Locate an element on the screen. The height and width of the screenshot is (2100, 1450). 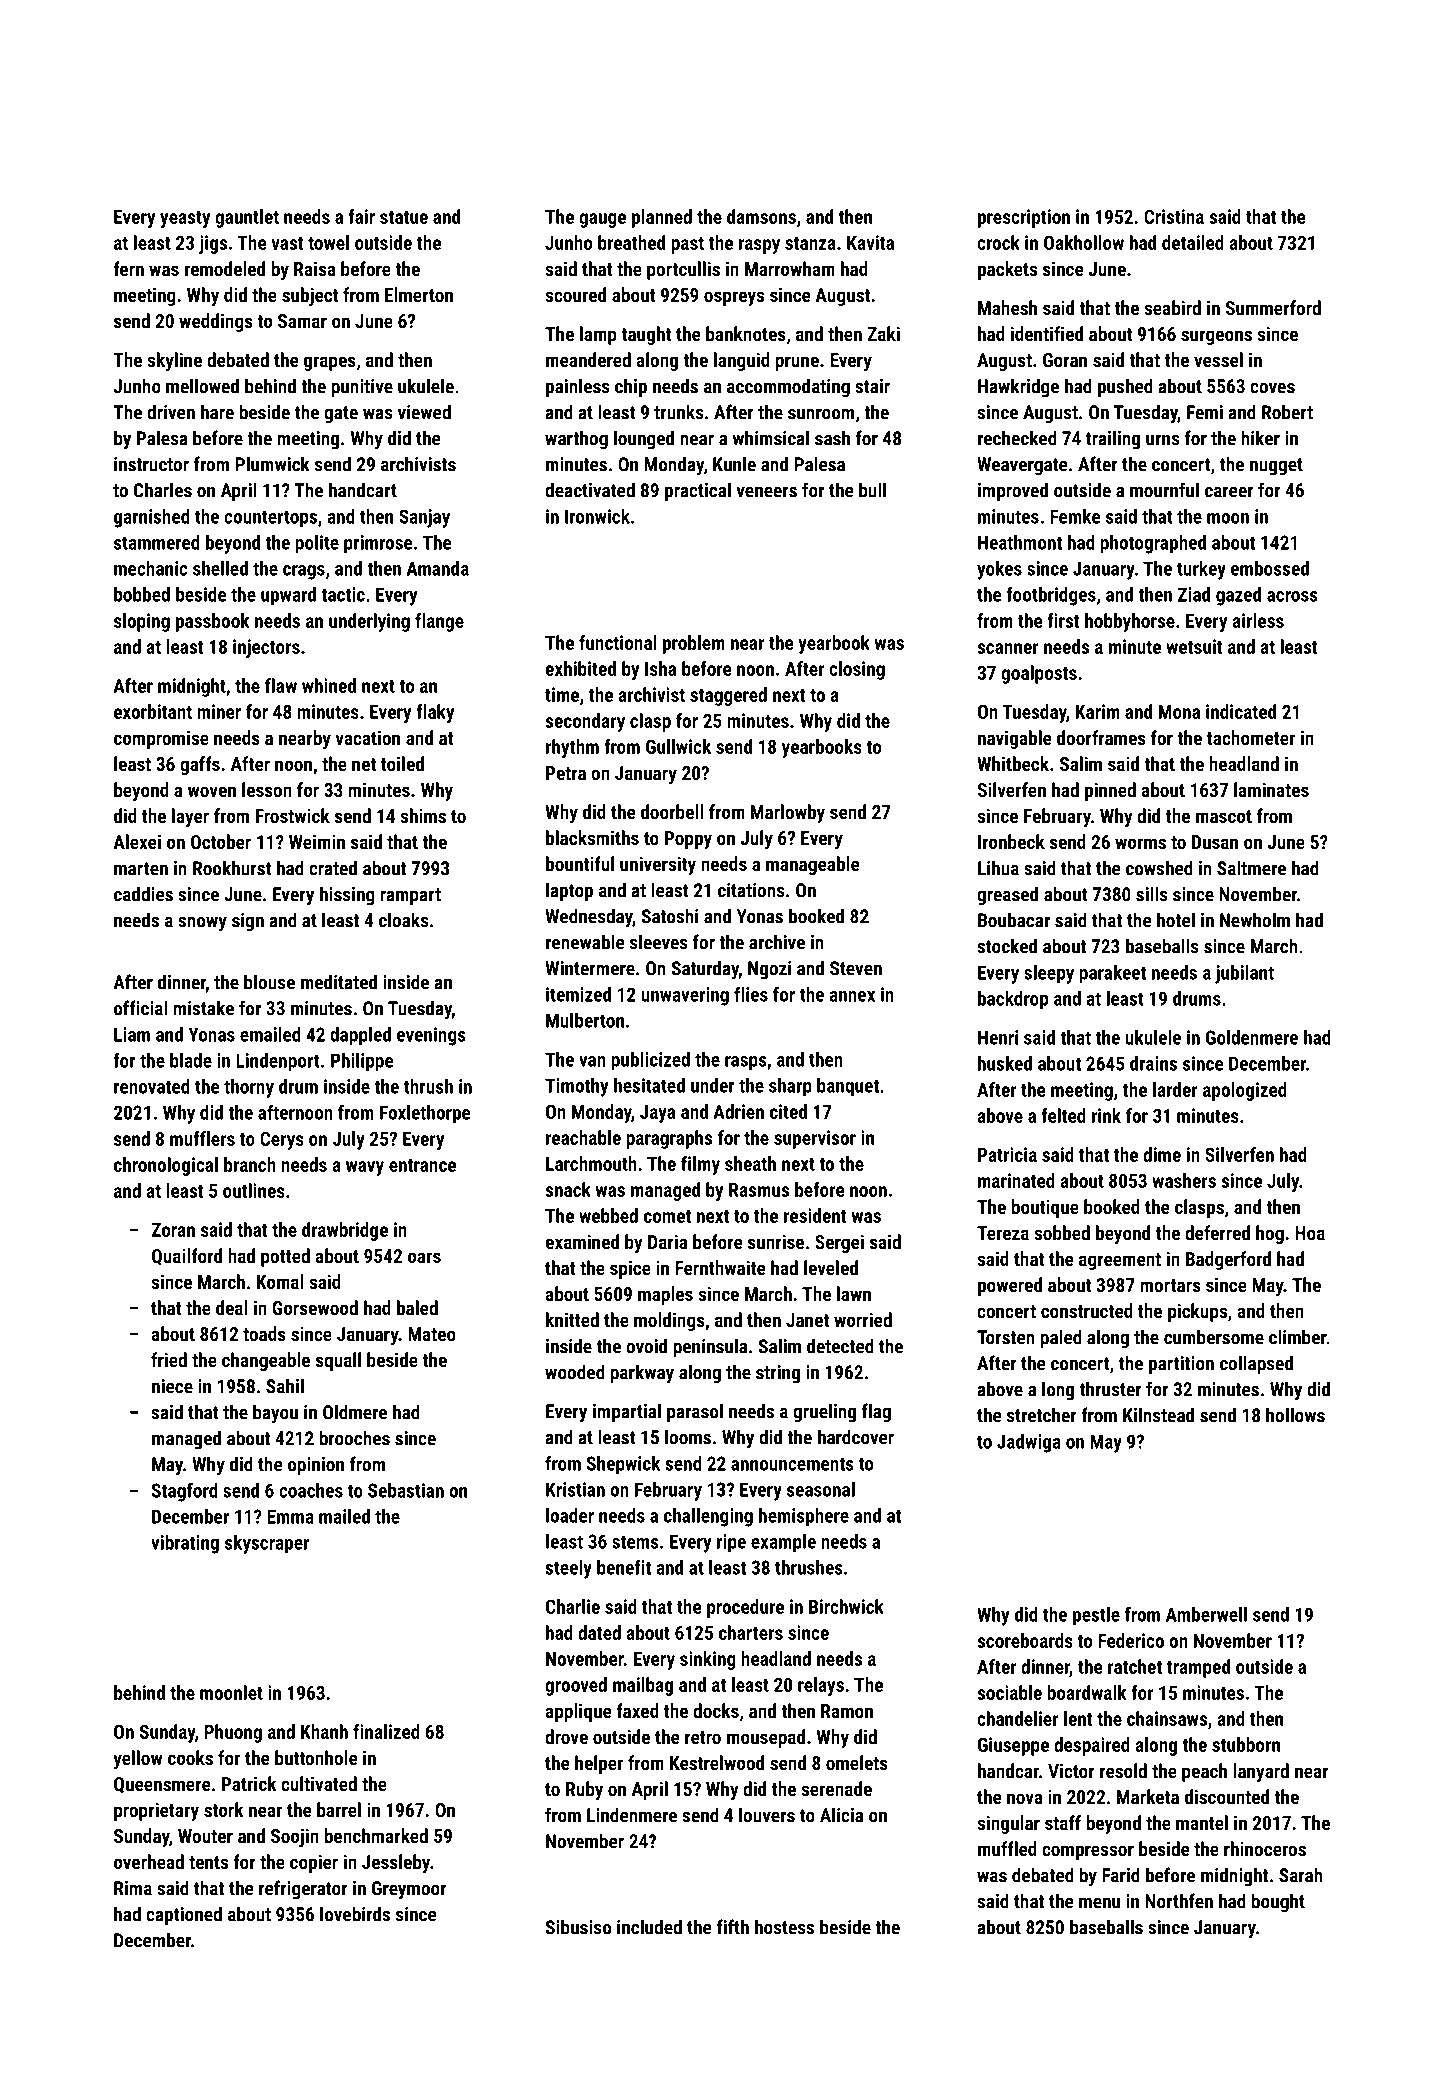
pestle is located at coordinates (1096, 1616).
